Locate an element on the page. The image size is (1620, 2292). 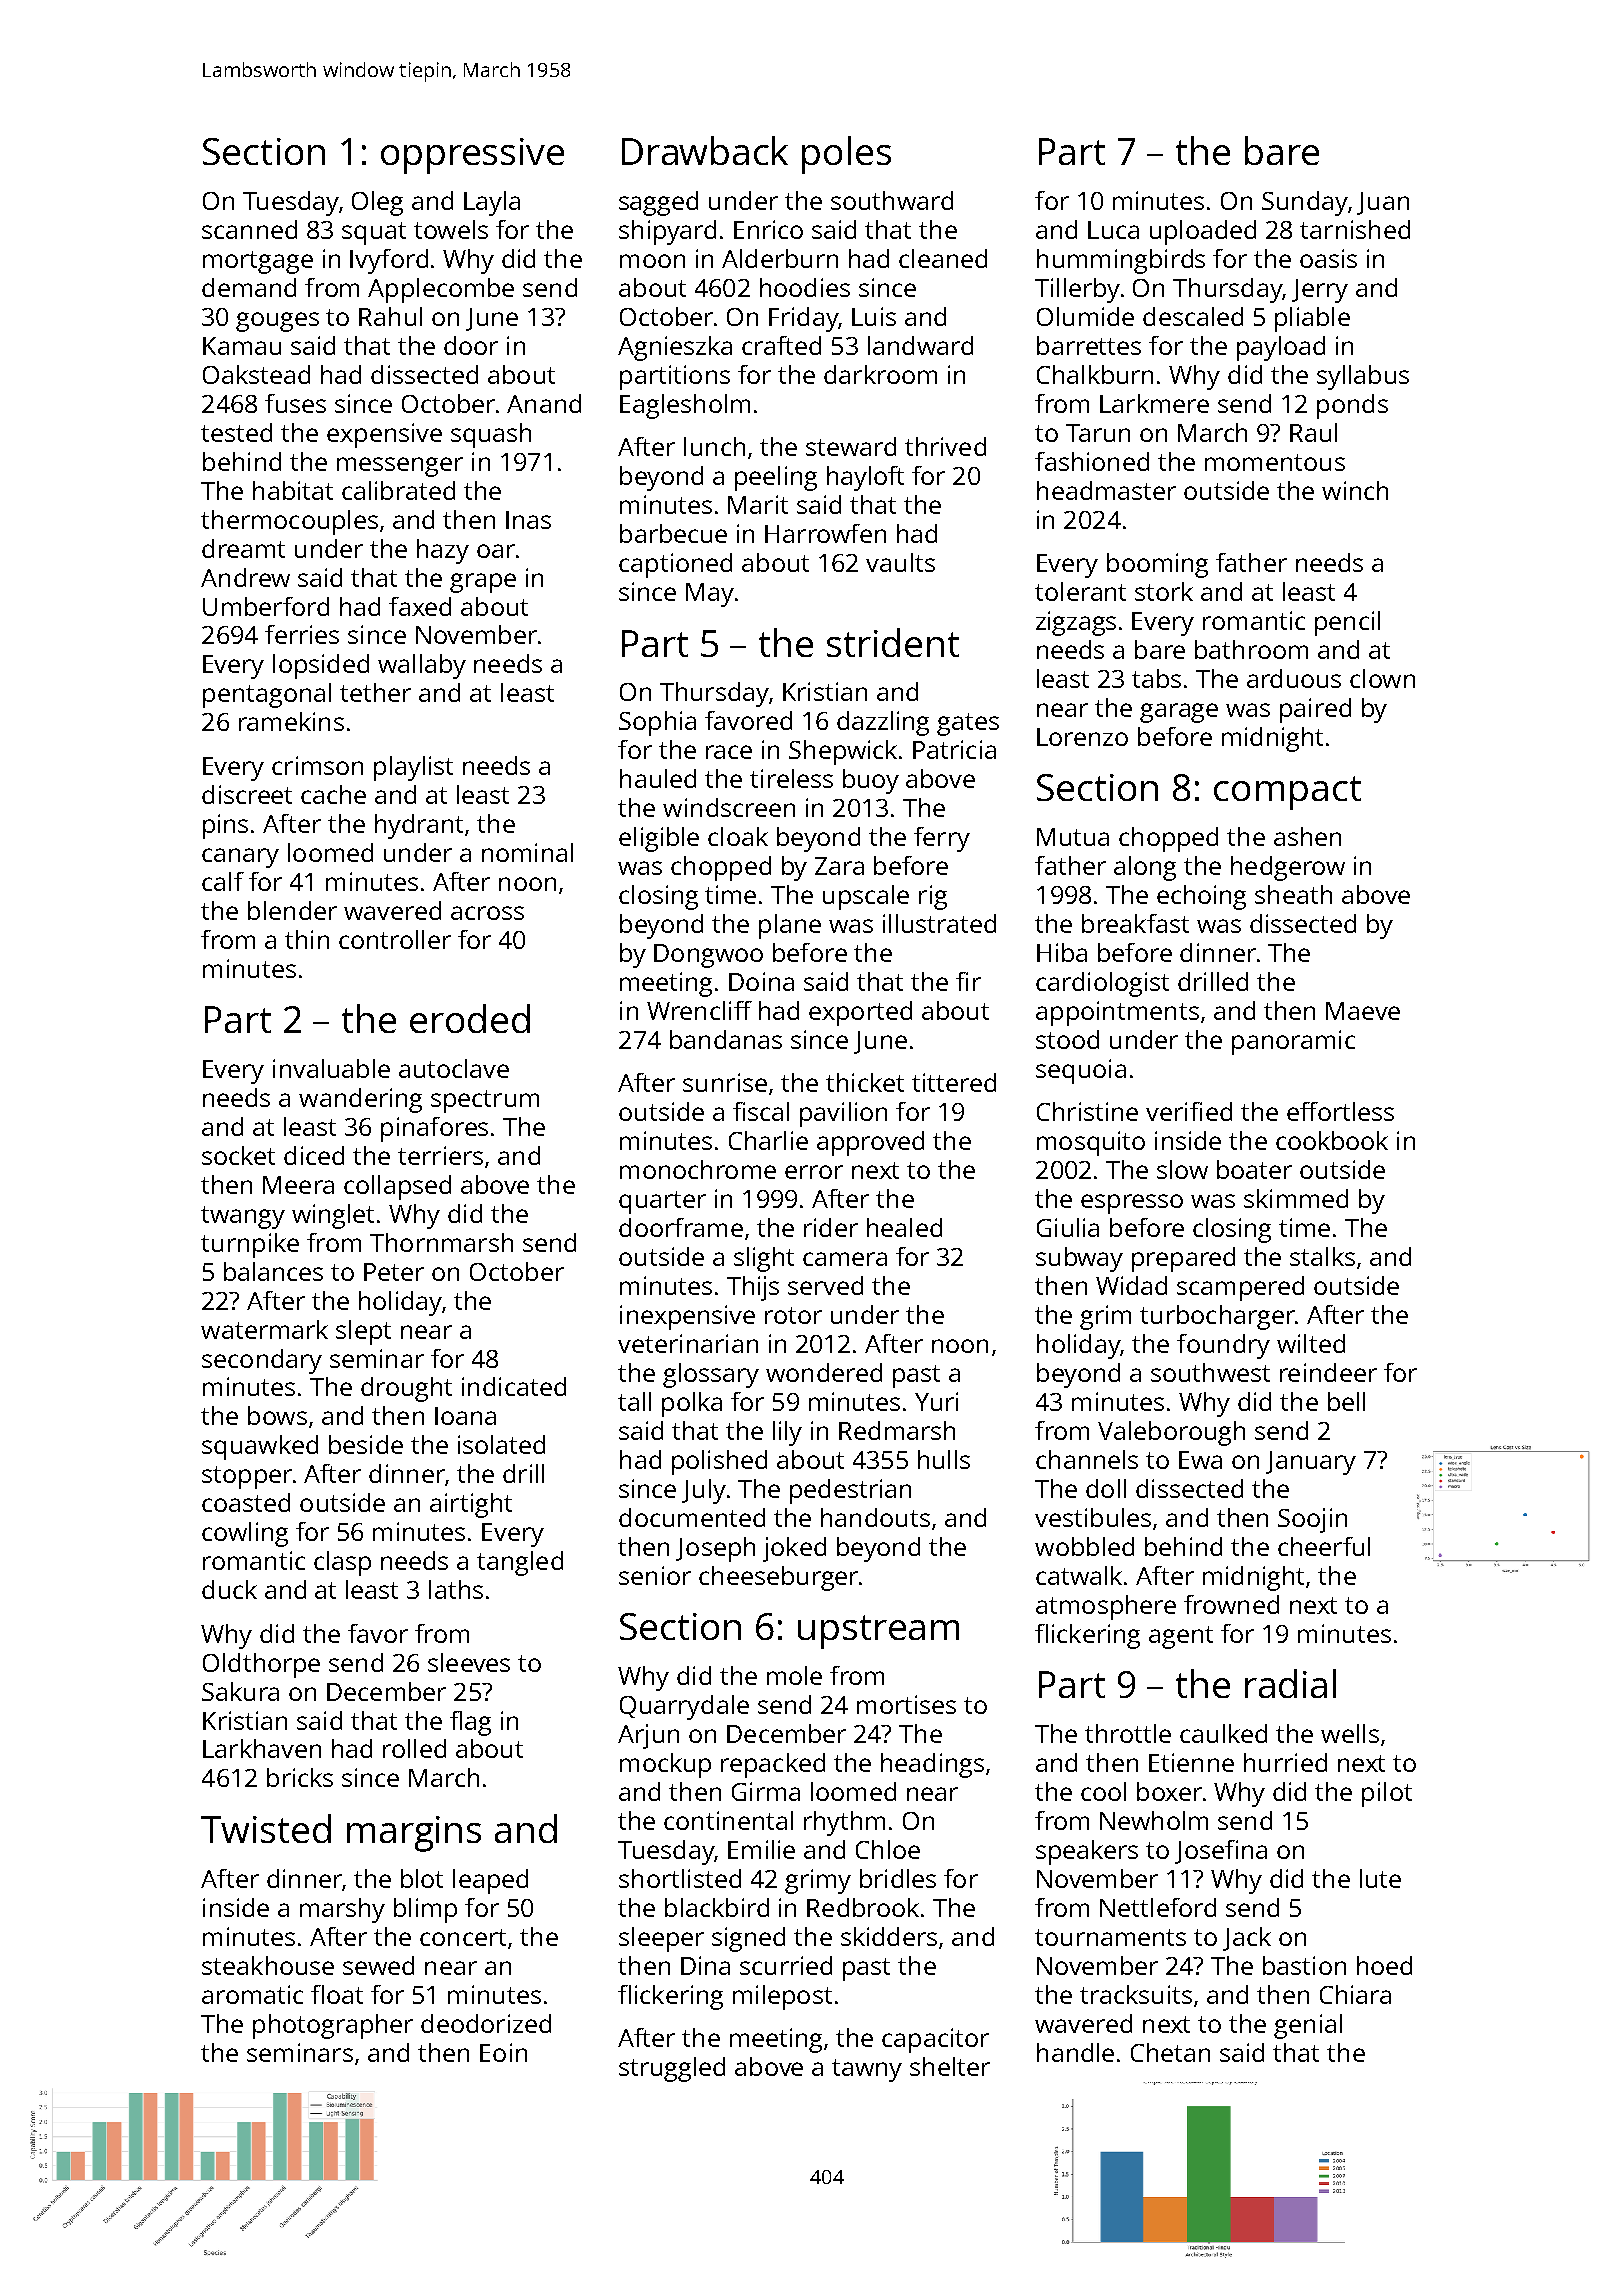
Drawback is located at coordinates (705, 150).
